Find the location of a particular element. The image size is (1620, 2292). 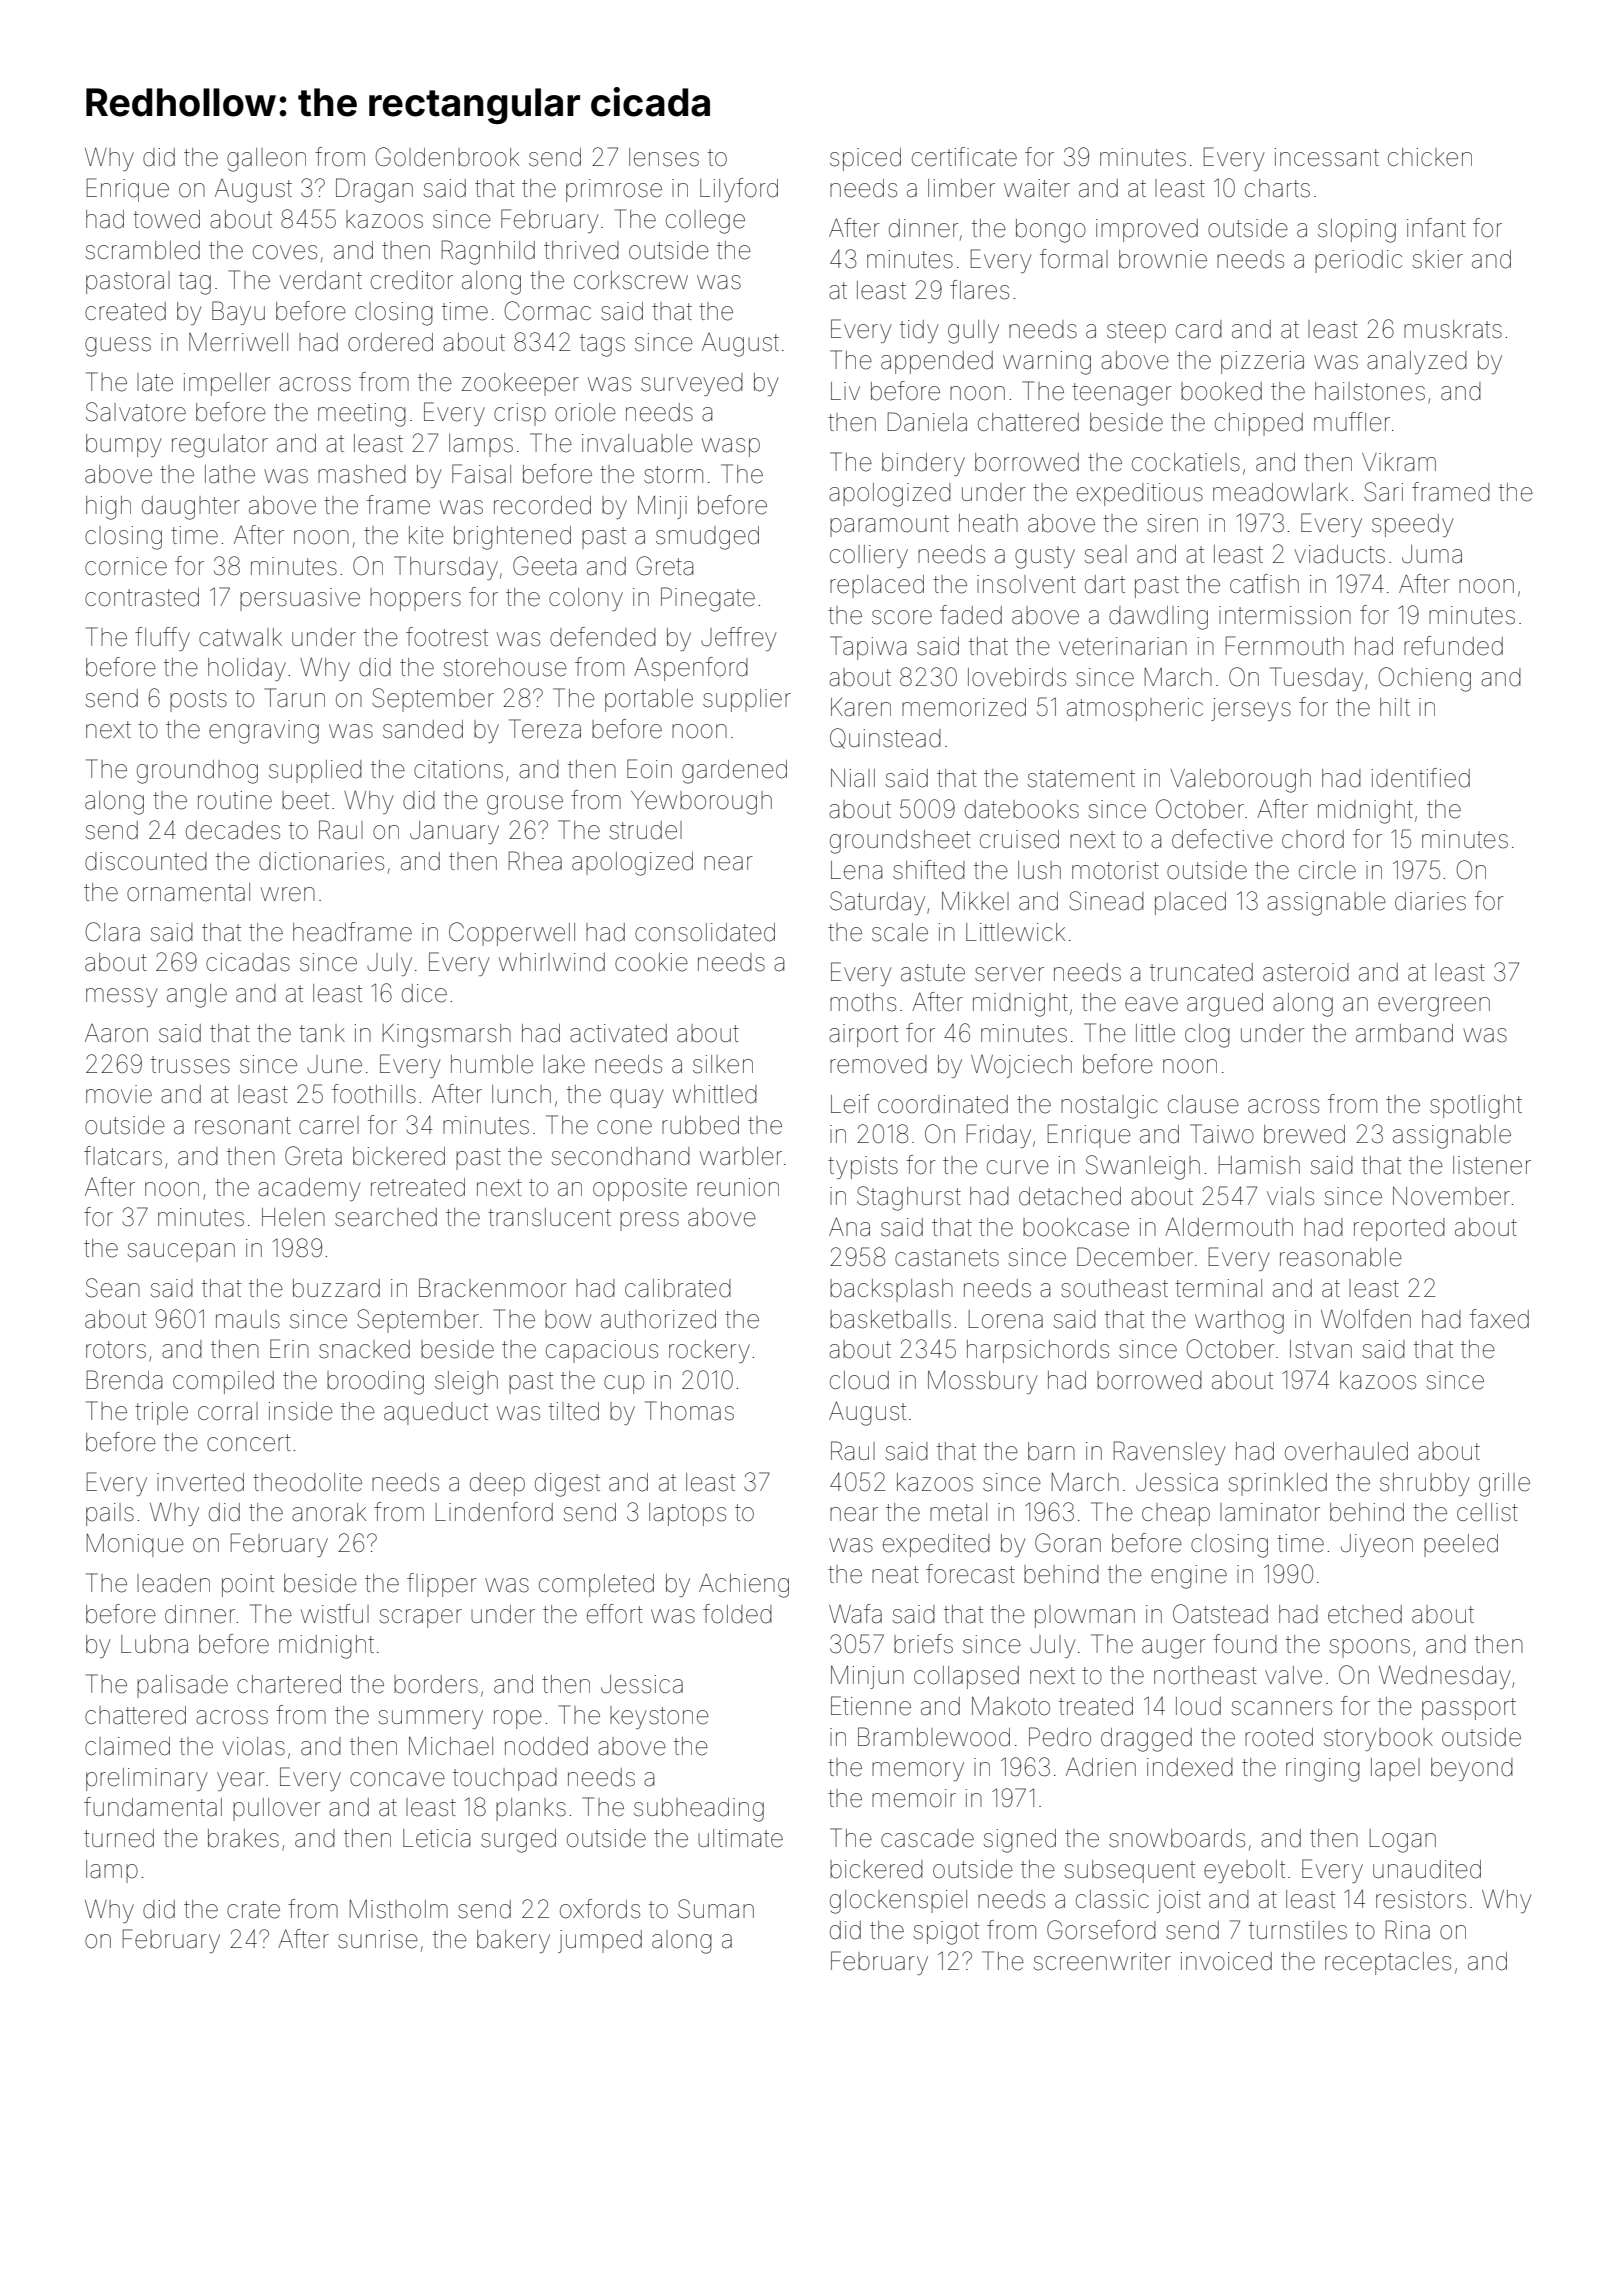

buzzard is located at coordinates (336, 1288).
